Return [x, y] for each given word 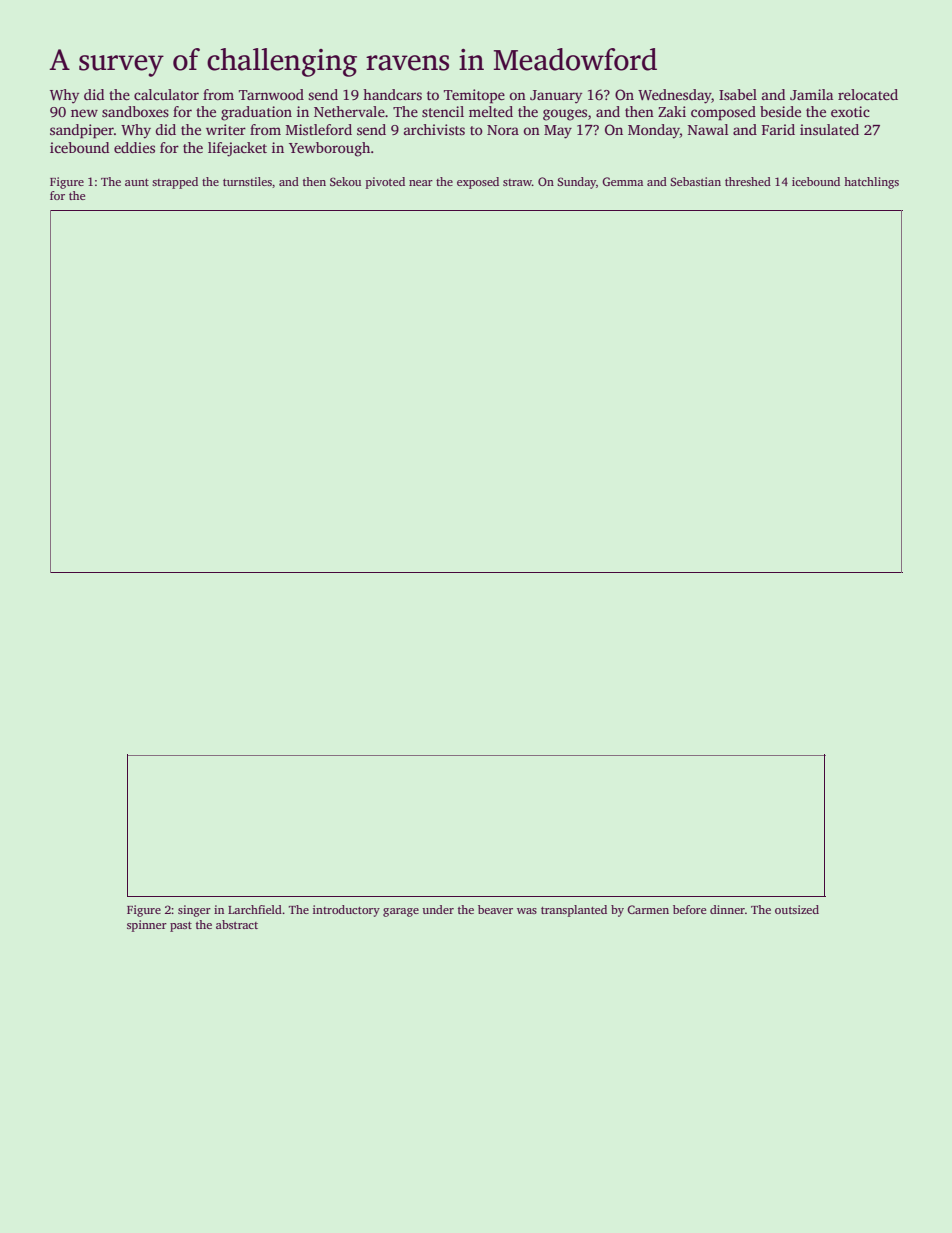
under [438, 909]
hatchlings [871, 183]
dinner [727, 909]
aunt [137, 182]
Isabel [738, 94]
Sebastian [695, 181]
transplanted [574, 911]
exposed [478, 183]
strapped [175, 183]
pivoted [385, 183]
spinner [147, 926]
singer [194, 911]
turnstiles [247, 181]
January [556, 97]
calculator [166, 94]
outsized [797, 909]
